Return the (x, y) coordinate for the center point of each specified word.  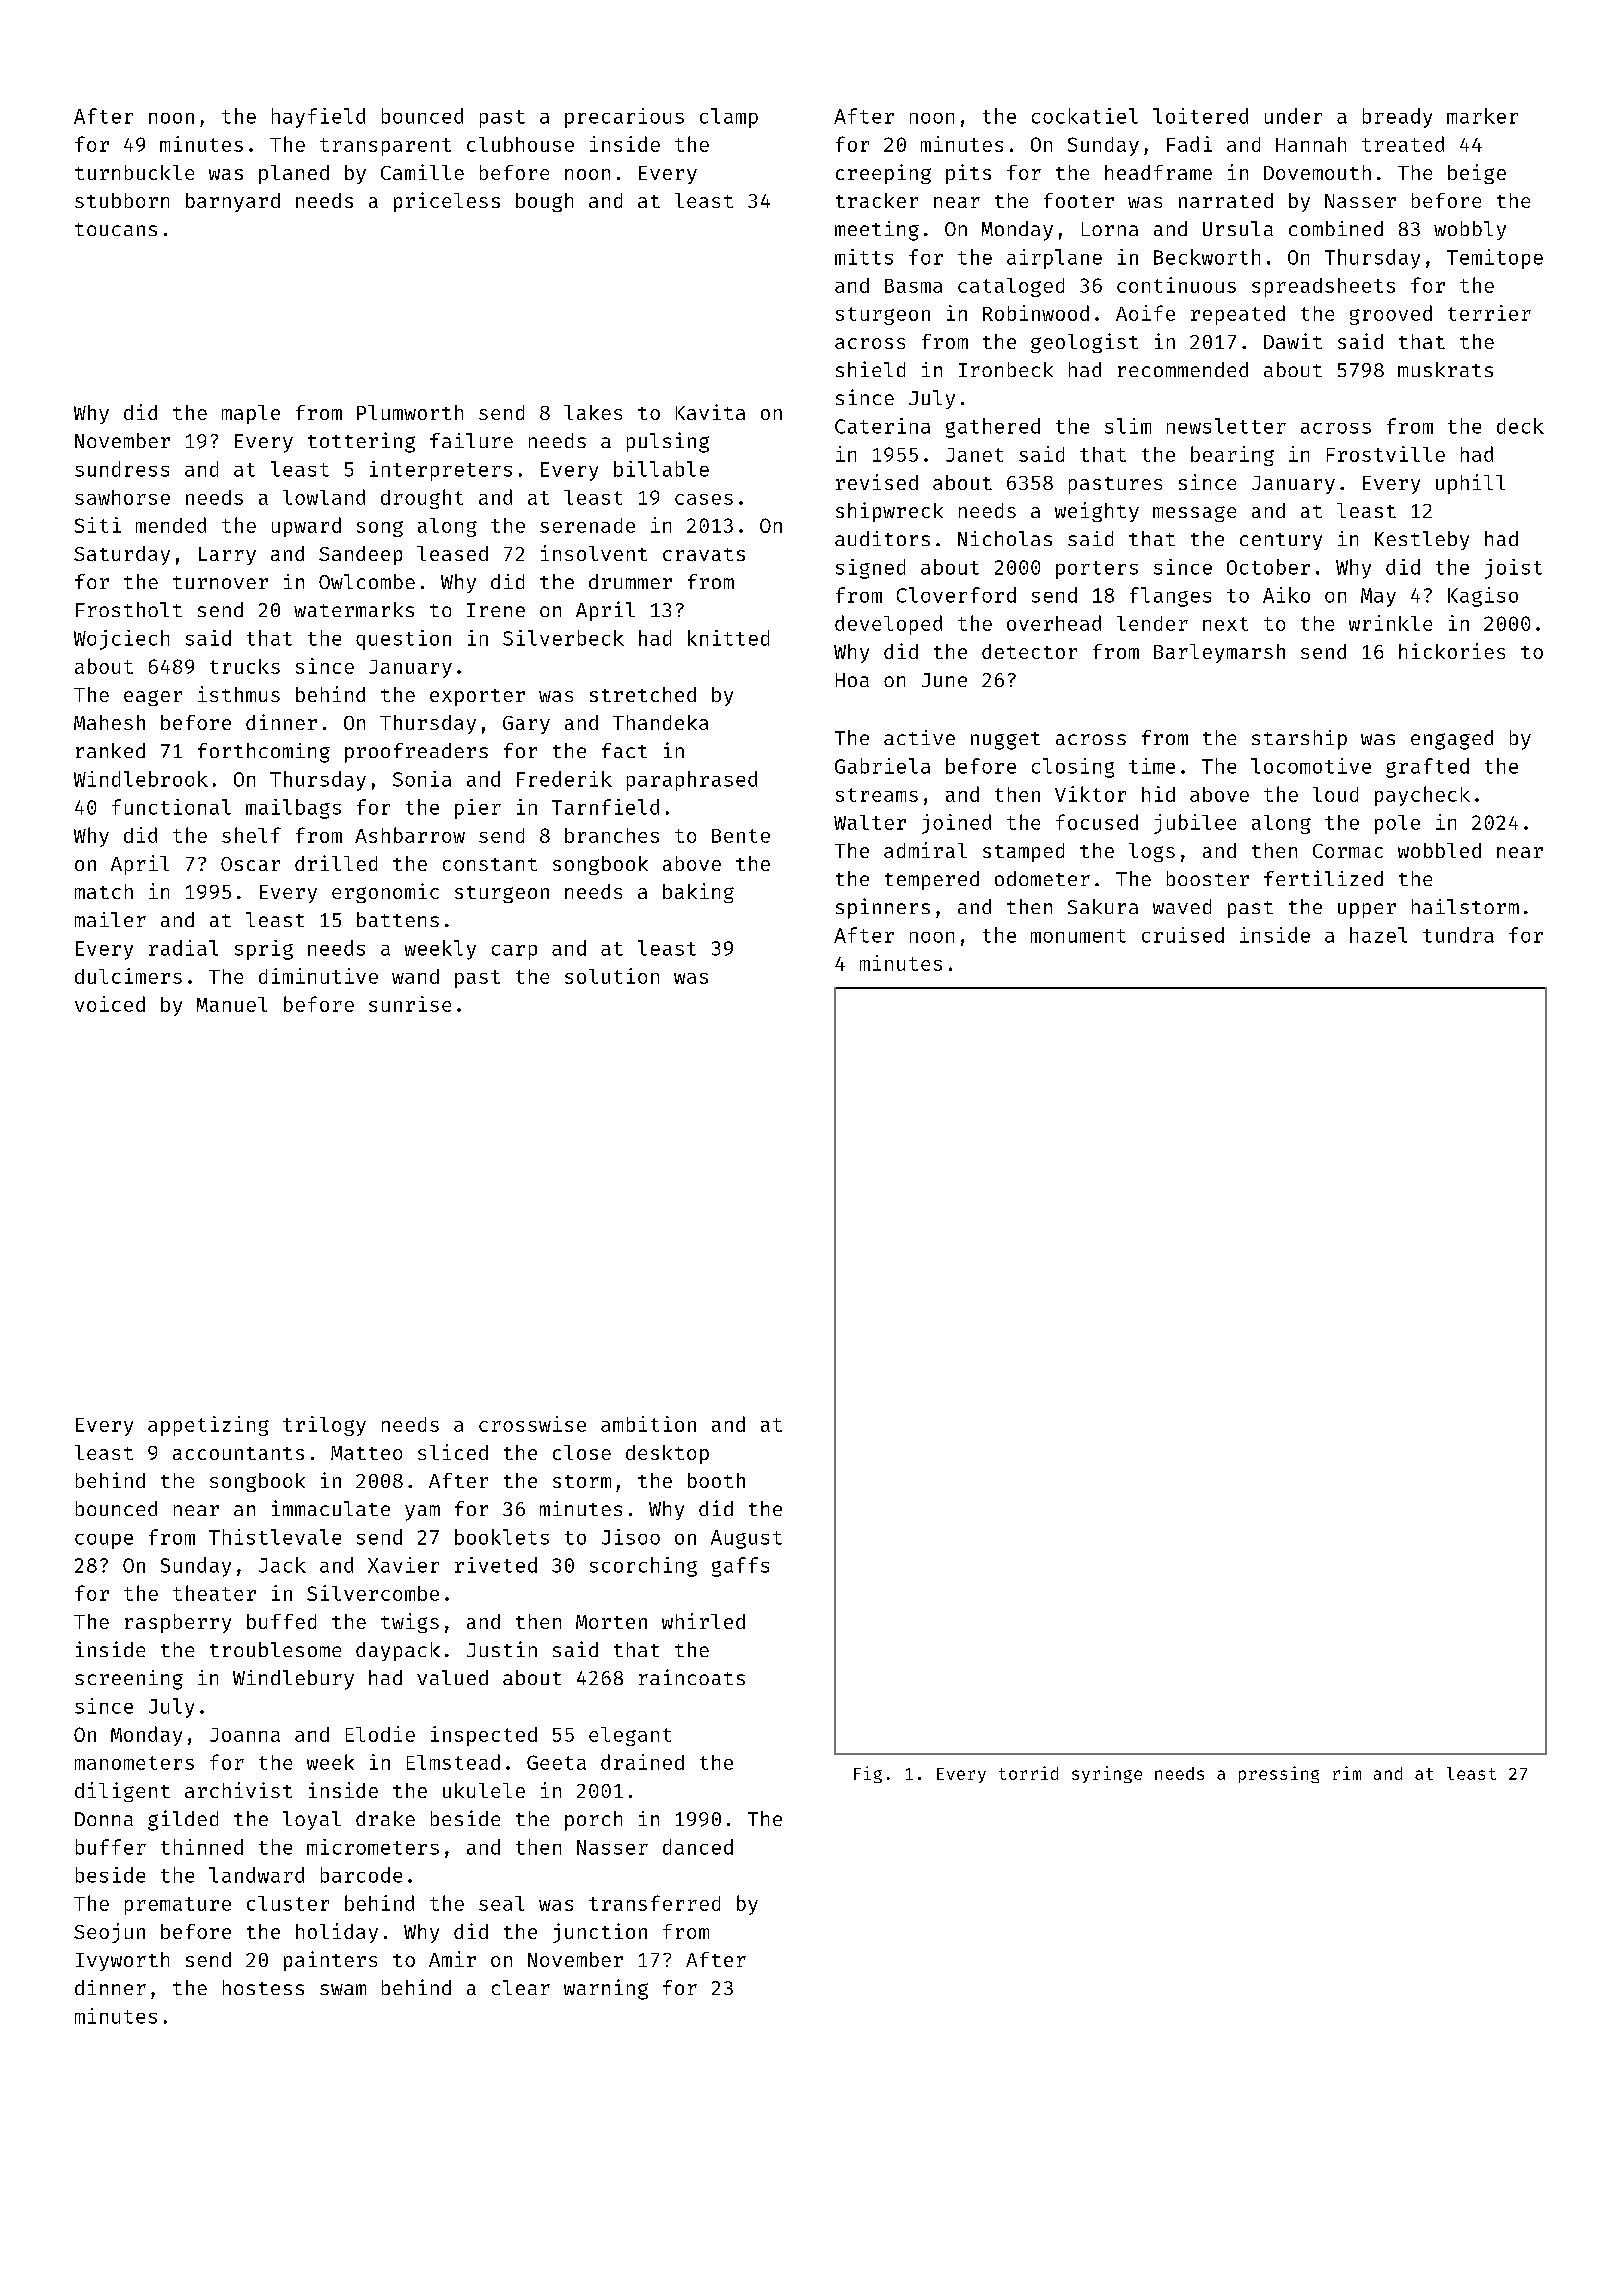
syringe (1107, 1774)
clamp (729, 118)
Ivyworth (122, 1961)
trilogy (324, 1426)
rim (1347, 1773)
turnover (220, 582)
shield (870, 369)
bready (1397, 118)
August (746, 1539)
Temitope (1495, 259)
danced (698, 1847)
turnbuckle (134, 172)
